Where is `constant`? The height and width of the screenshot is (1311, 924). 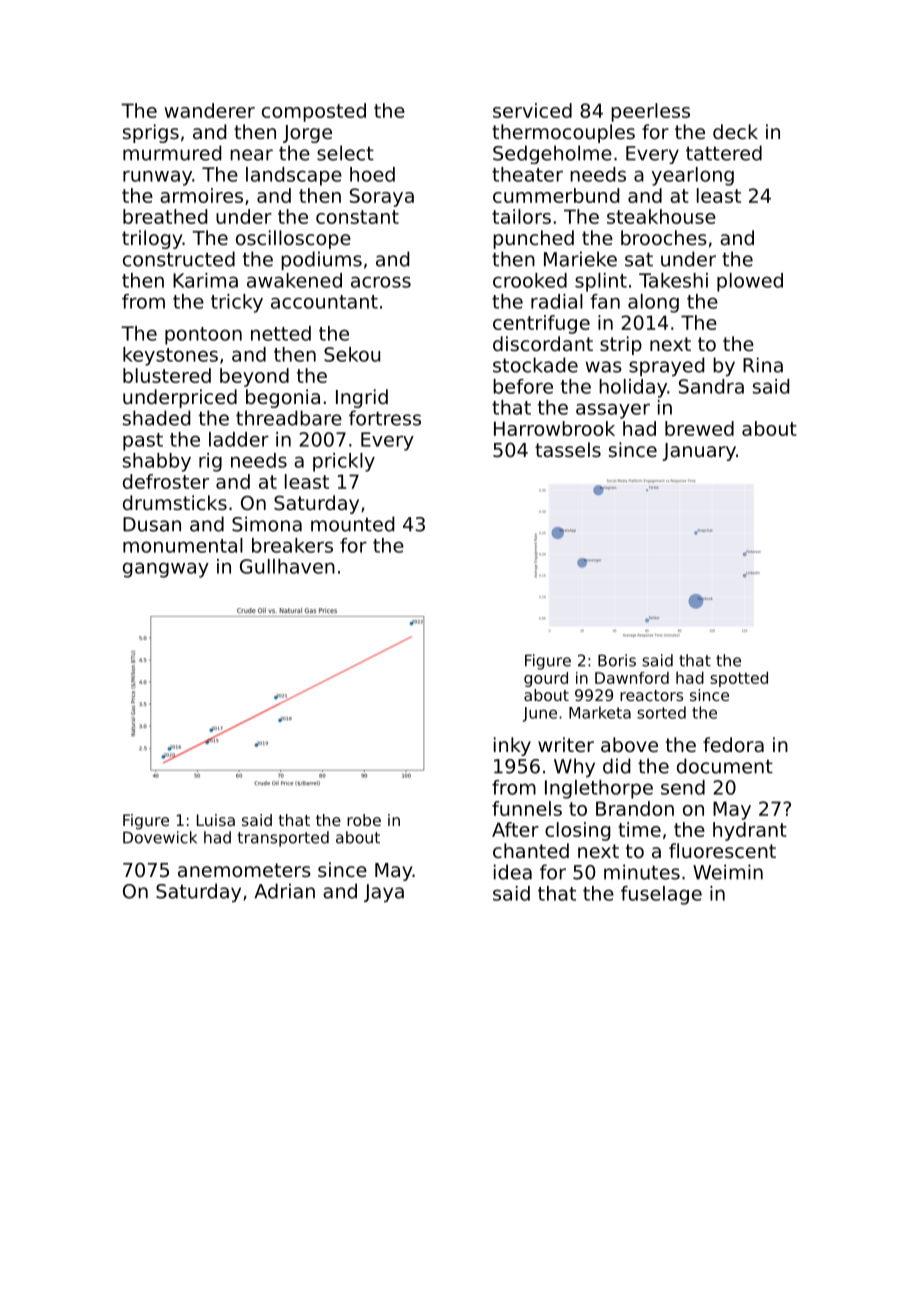
constant is located at coordinates (357, 217).
